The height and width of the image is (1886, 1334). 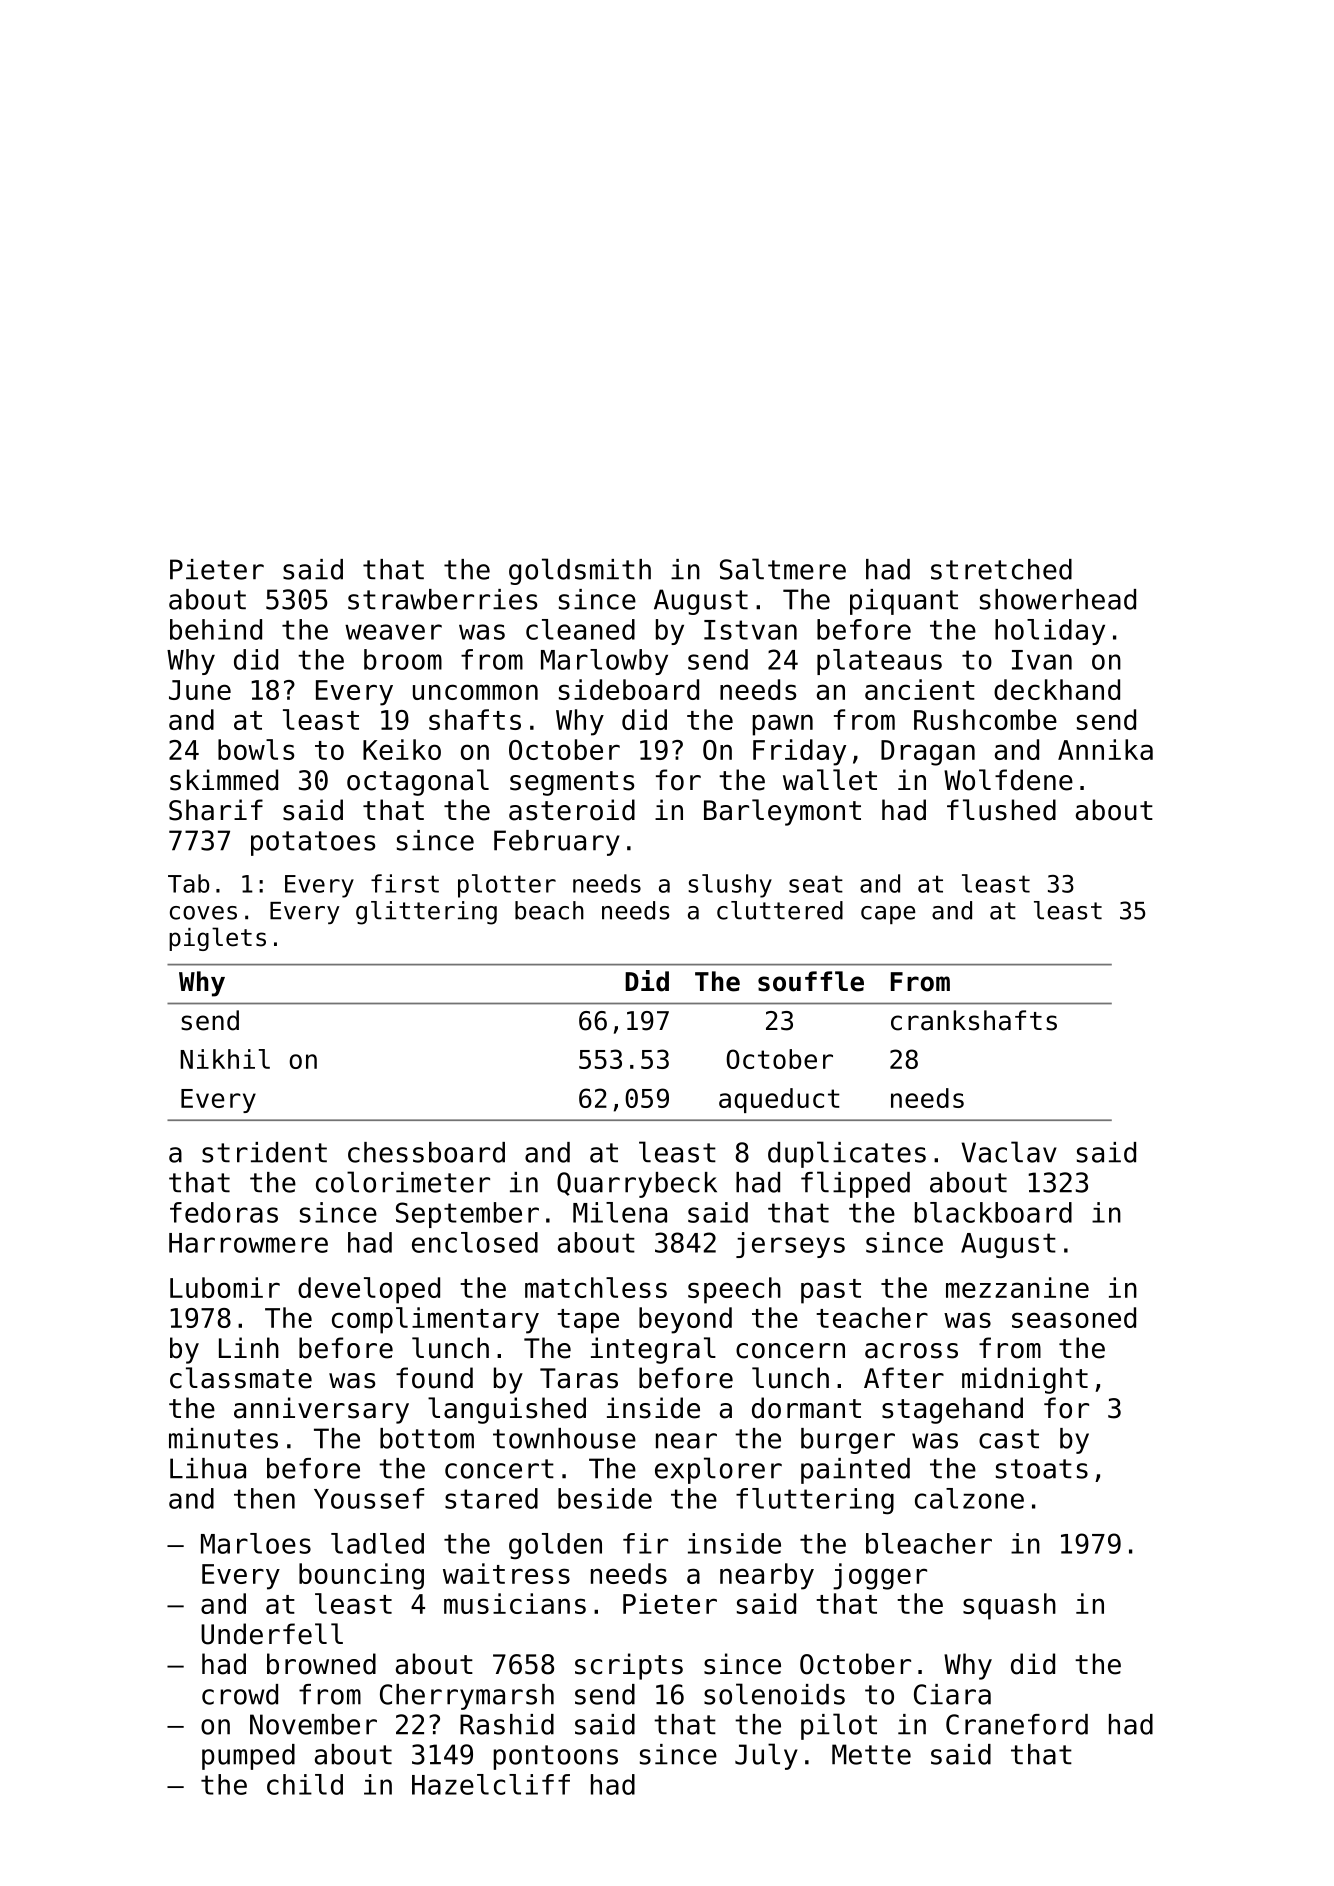 I want to click on After, so click(x=904, y=1378).
